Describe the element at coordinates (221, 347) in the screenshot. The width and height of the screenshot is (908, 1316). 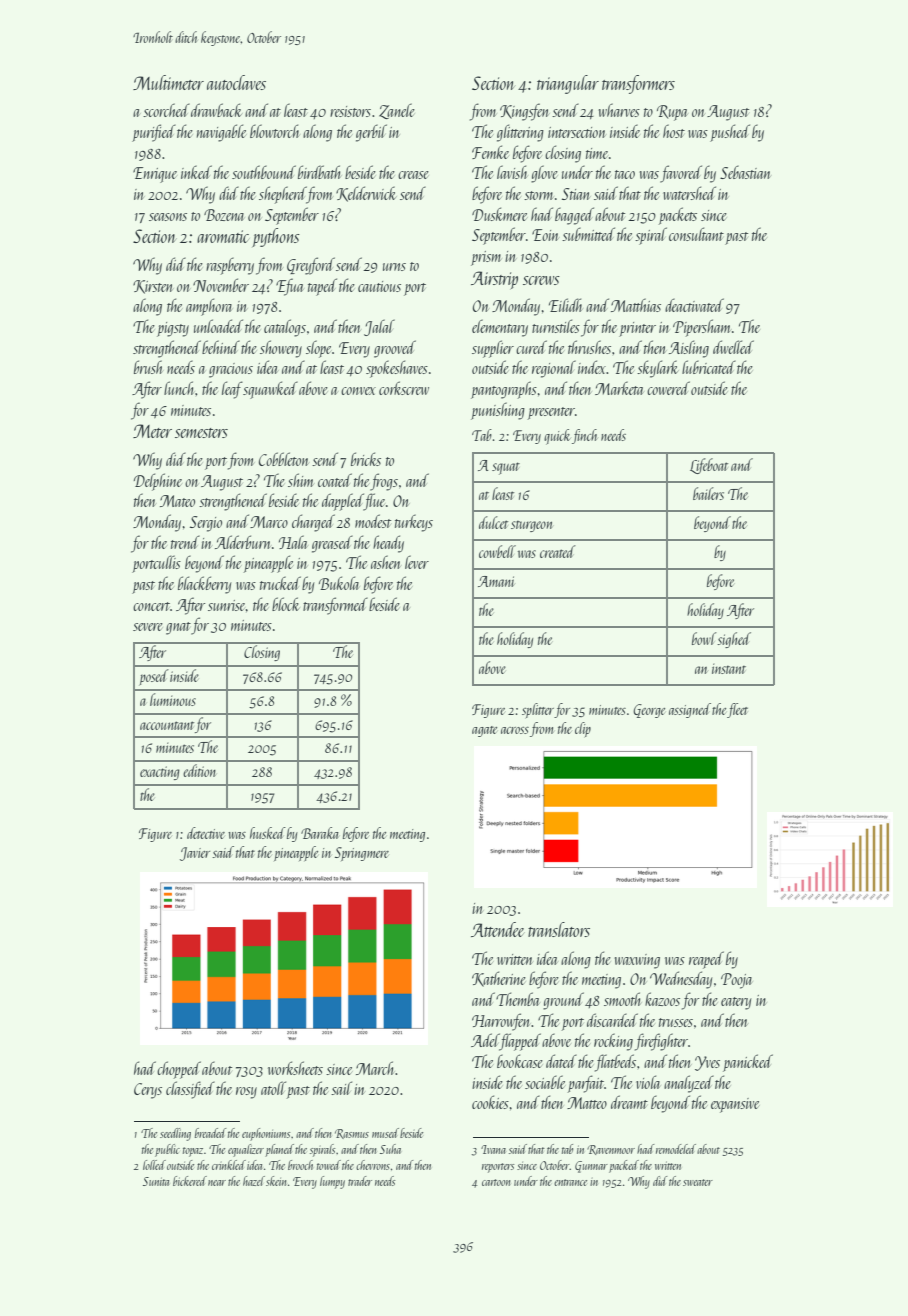
I see `behind` at that location.
